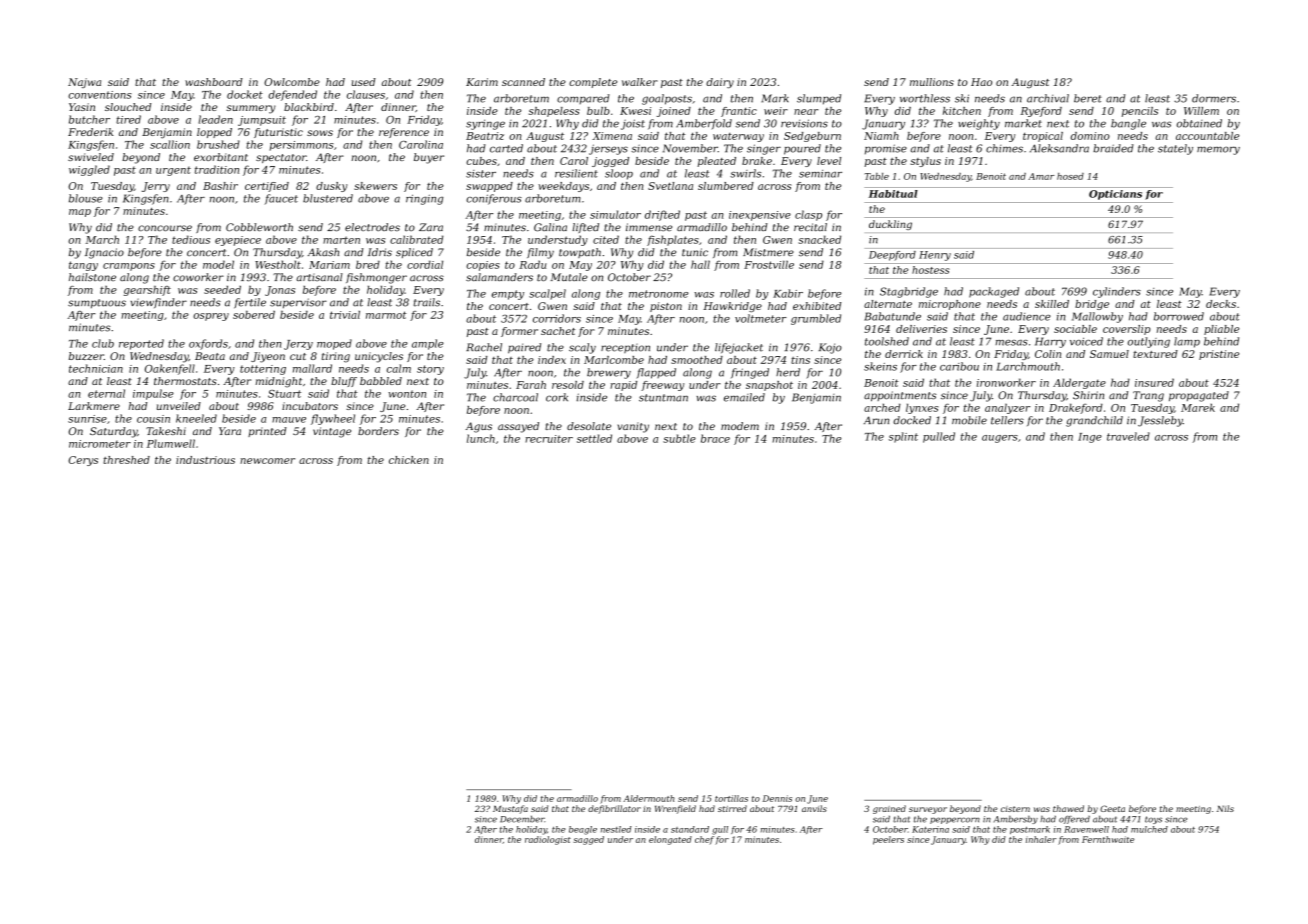  What do you see at coordinates (738, 137) in the screenshot?
I see `waterway` at bounding box center [738, 137].
